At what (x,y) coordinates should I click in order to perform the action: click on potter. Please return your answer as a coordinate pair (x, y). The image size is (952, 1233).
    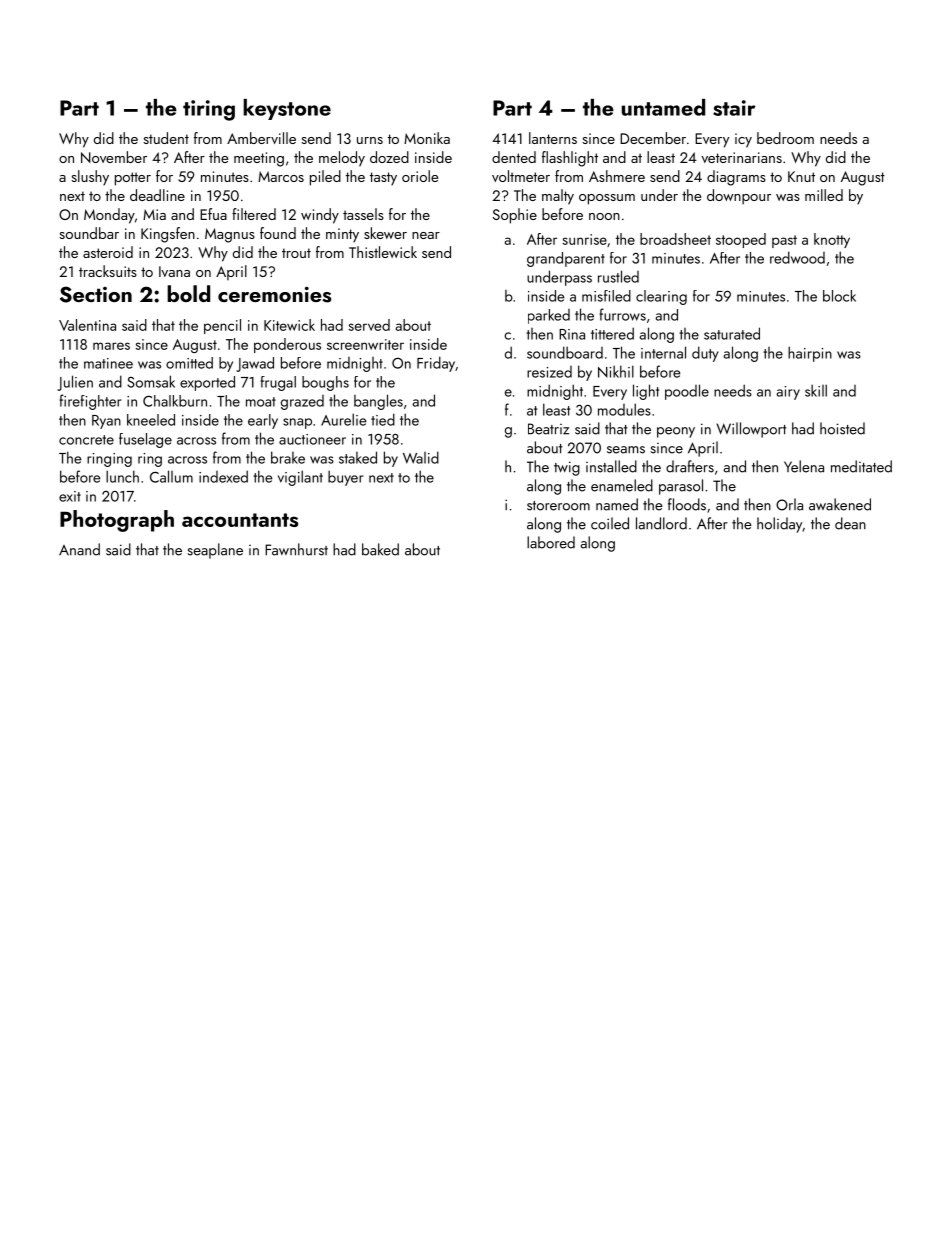
    Looking at the image, I should click on (133, 179).
